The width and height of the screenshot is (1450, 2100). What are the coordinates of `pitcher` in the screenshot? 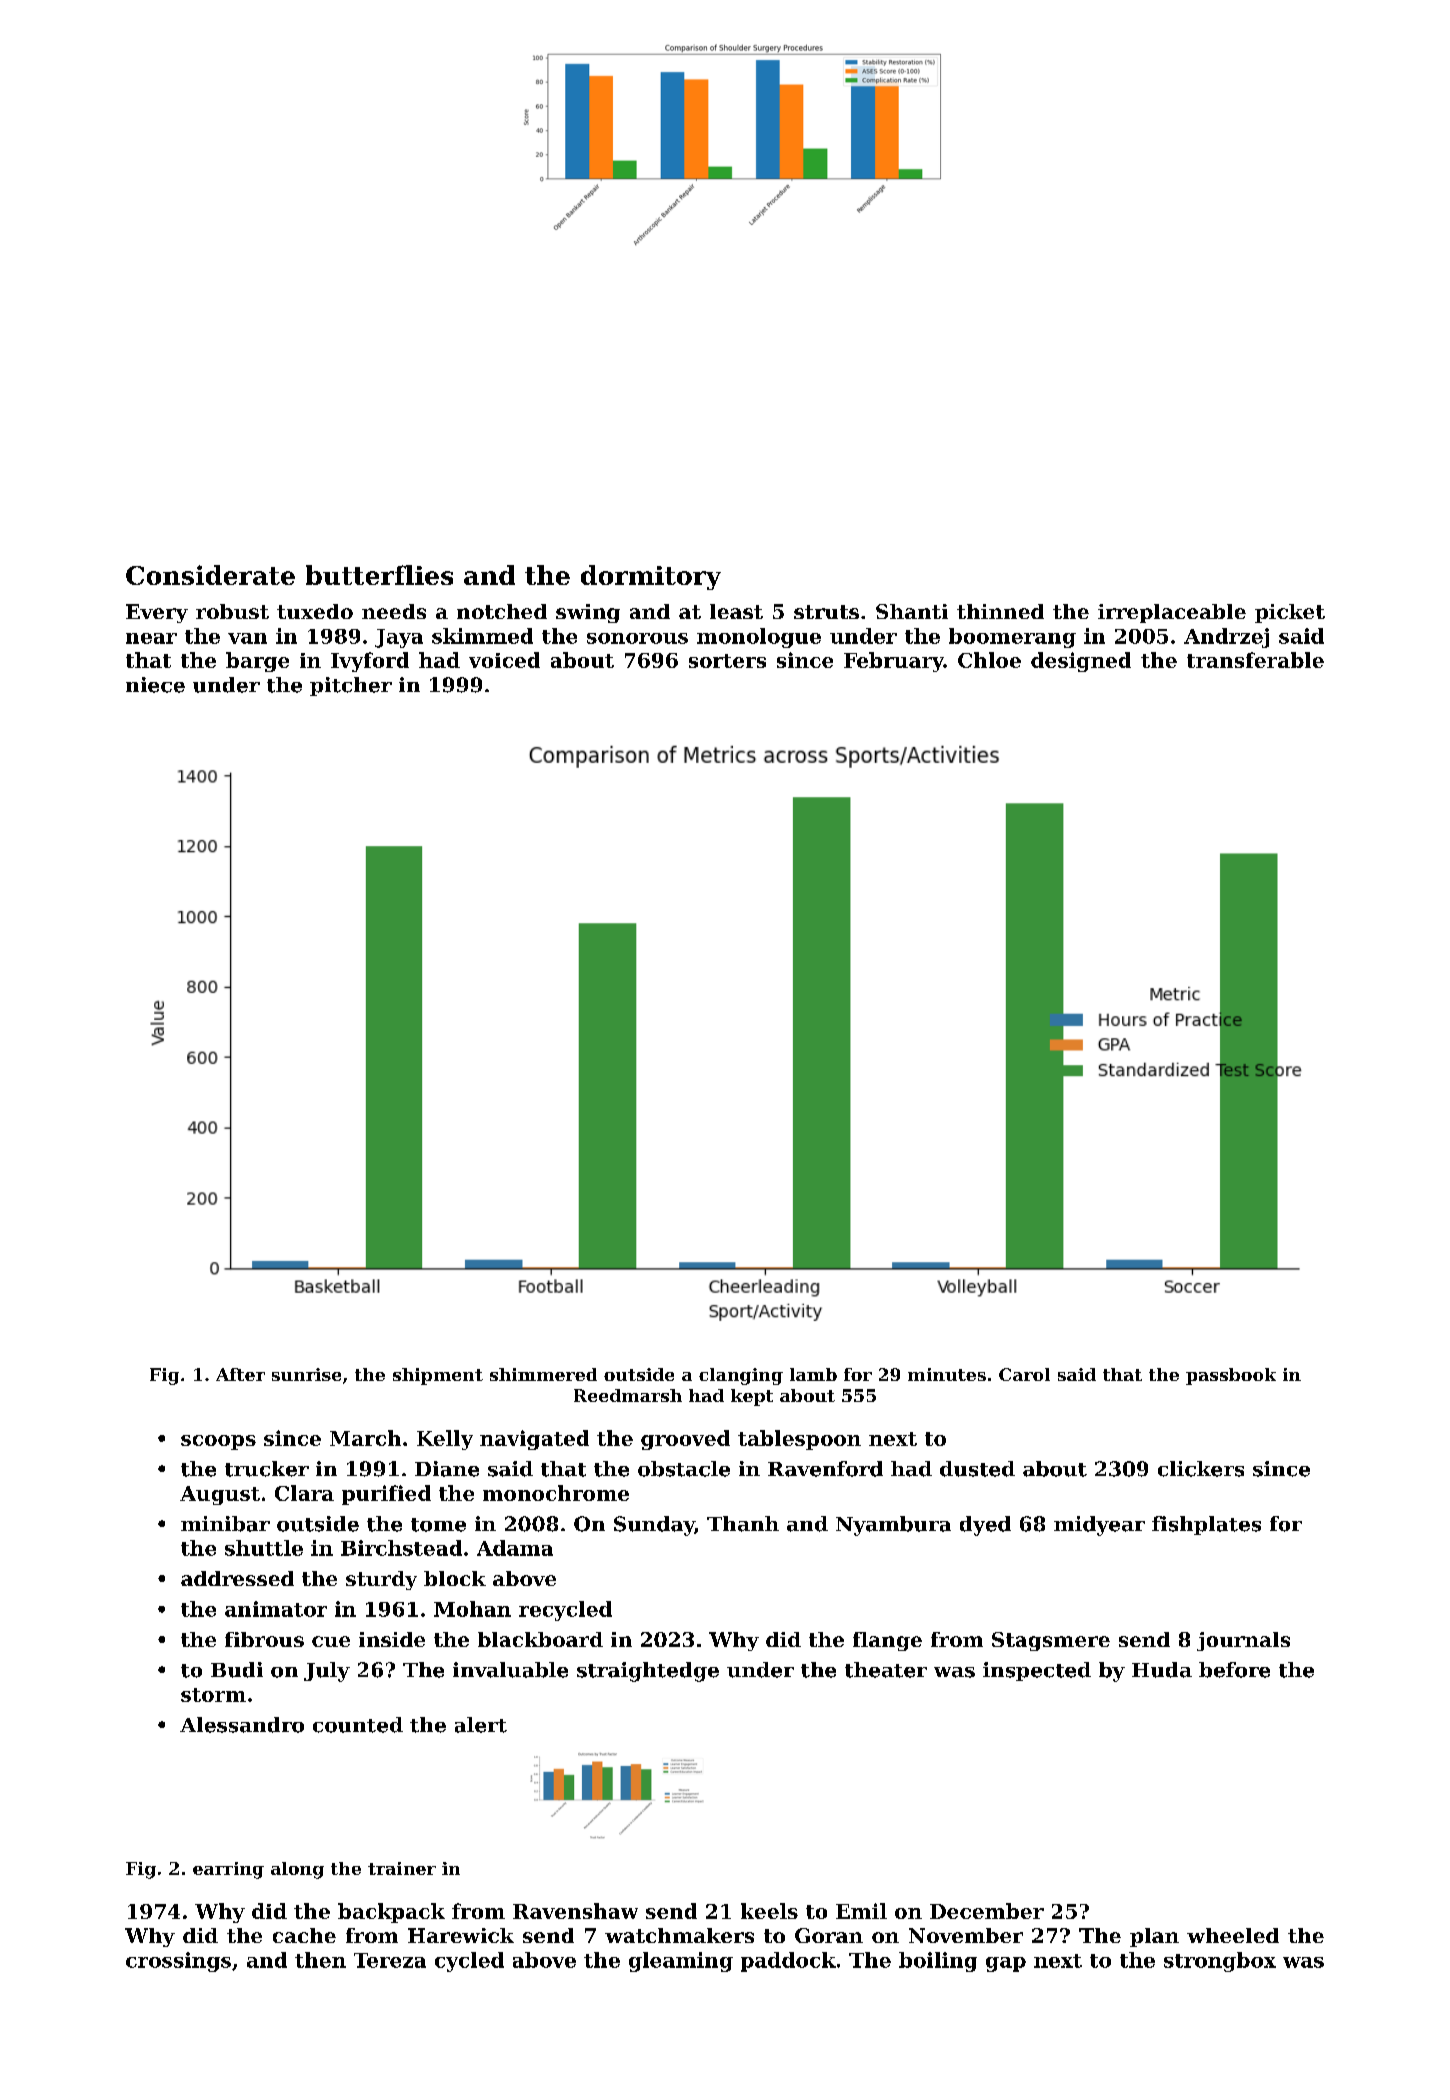 It's located at (351, 686).
